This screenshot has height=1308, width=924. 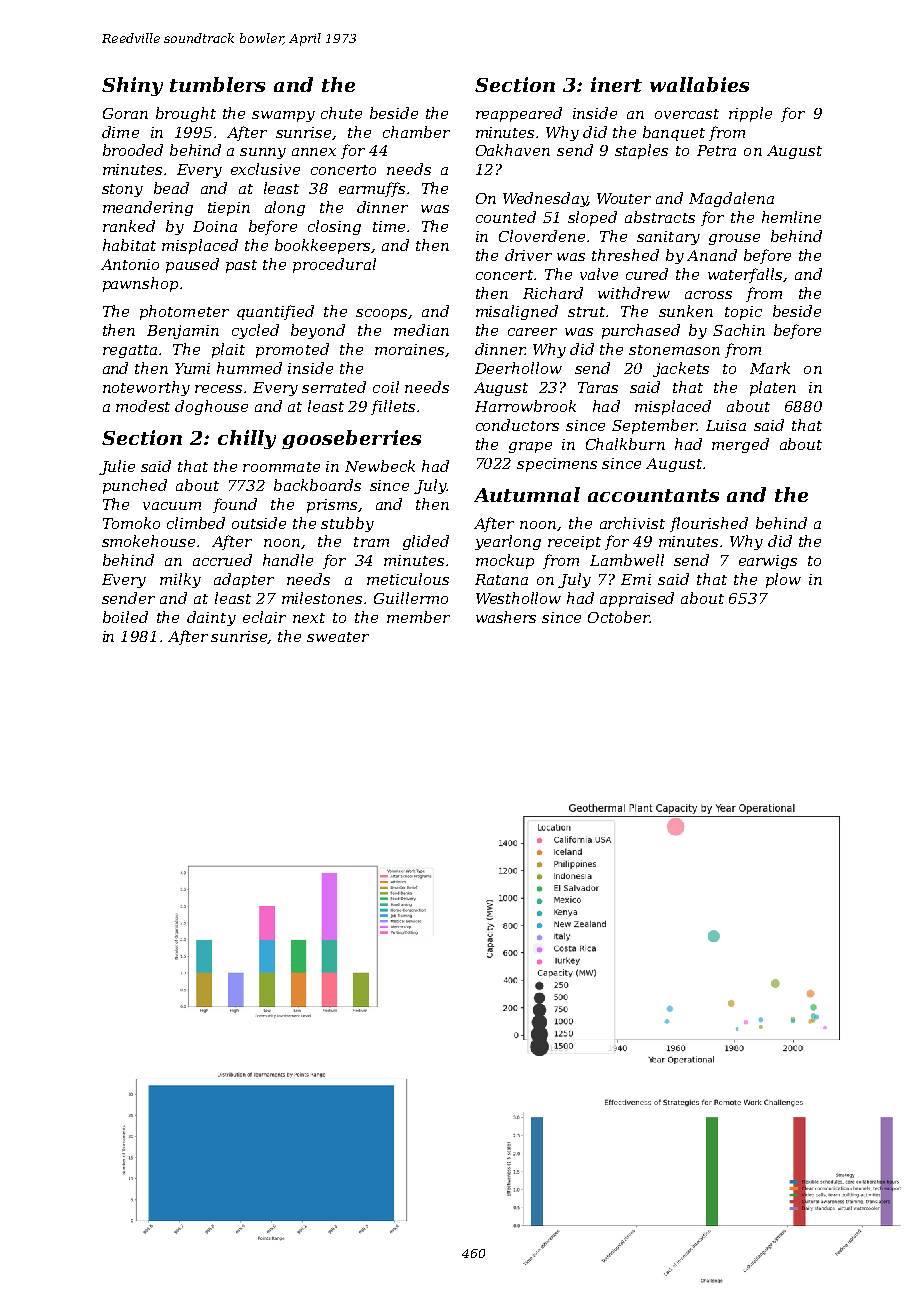 What do you see at coordinates (192, 265) in the screenshot?
I see `paused` at bounding box center [192, 265].
